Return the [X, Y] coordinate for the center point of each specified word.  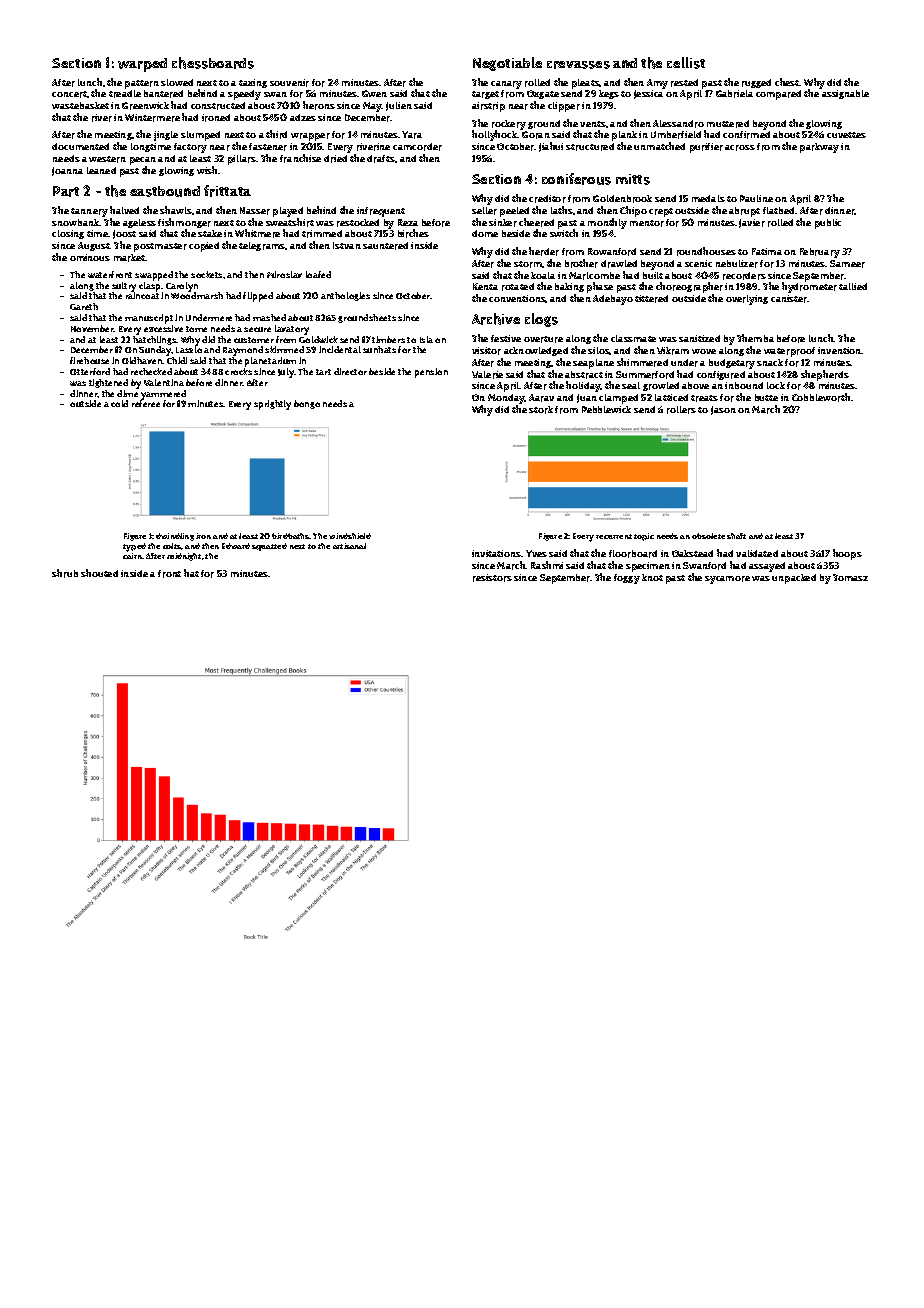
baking [569, 287]
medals [708, 198]
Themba [755, 338]
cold [119, 403]
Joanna [67, 171]
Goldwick [318, 339]
